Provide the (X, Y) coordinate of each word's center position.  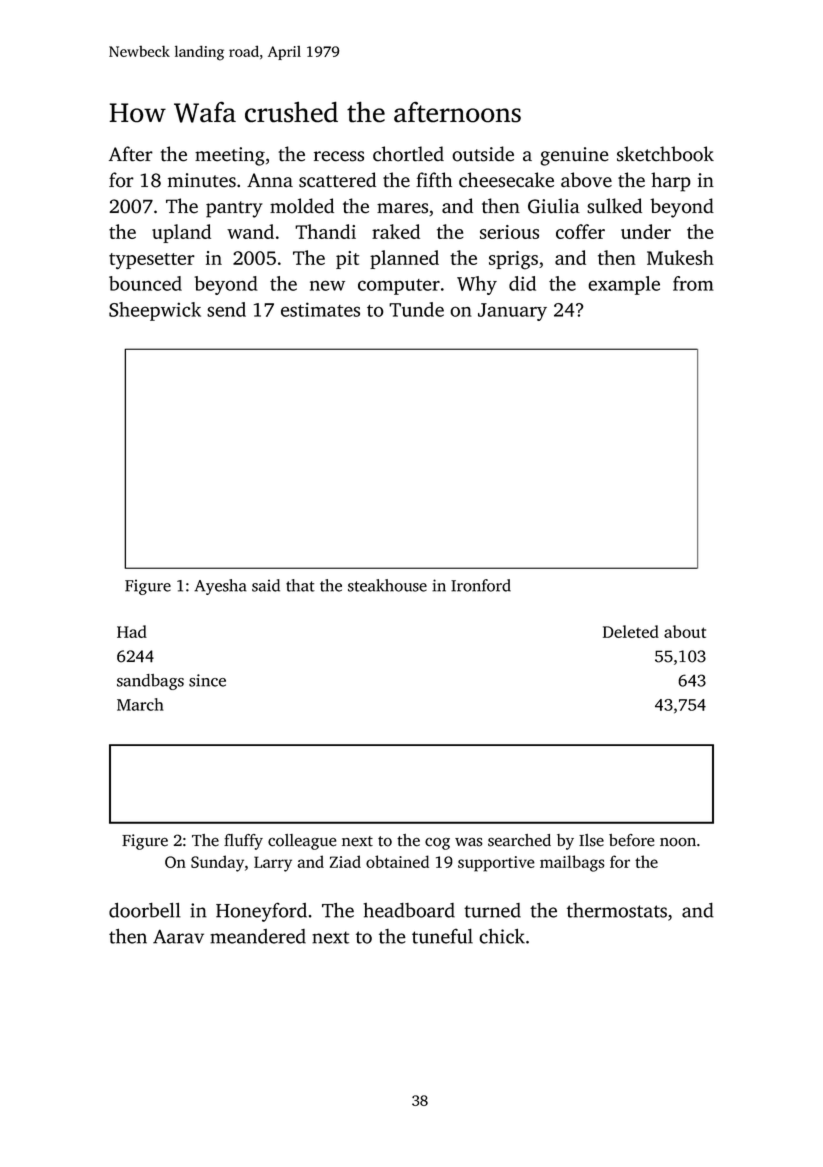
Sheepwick (155, 311)
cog (437, 843)
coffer (580, 231)
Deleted (631, 631)
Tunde (416, 309)
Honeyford (261, 912)
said (266, 585)
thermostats (617, 910)
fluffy (243, 842)
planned (404, 259)
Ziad (345, 861)
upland (181, 233)
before (631, 840)
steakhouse (387, 585)
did (522, 283)
